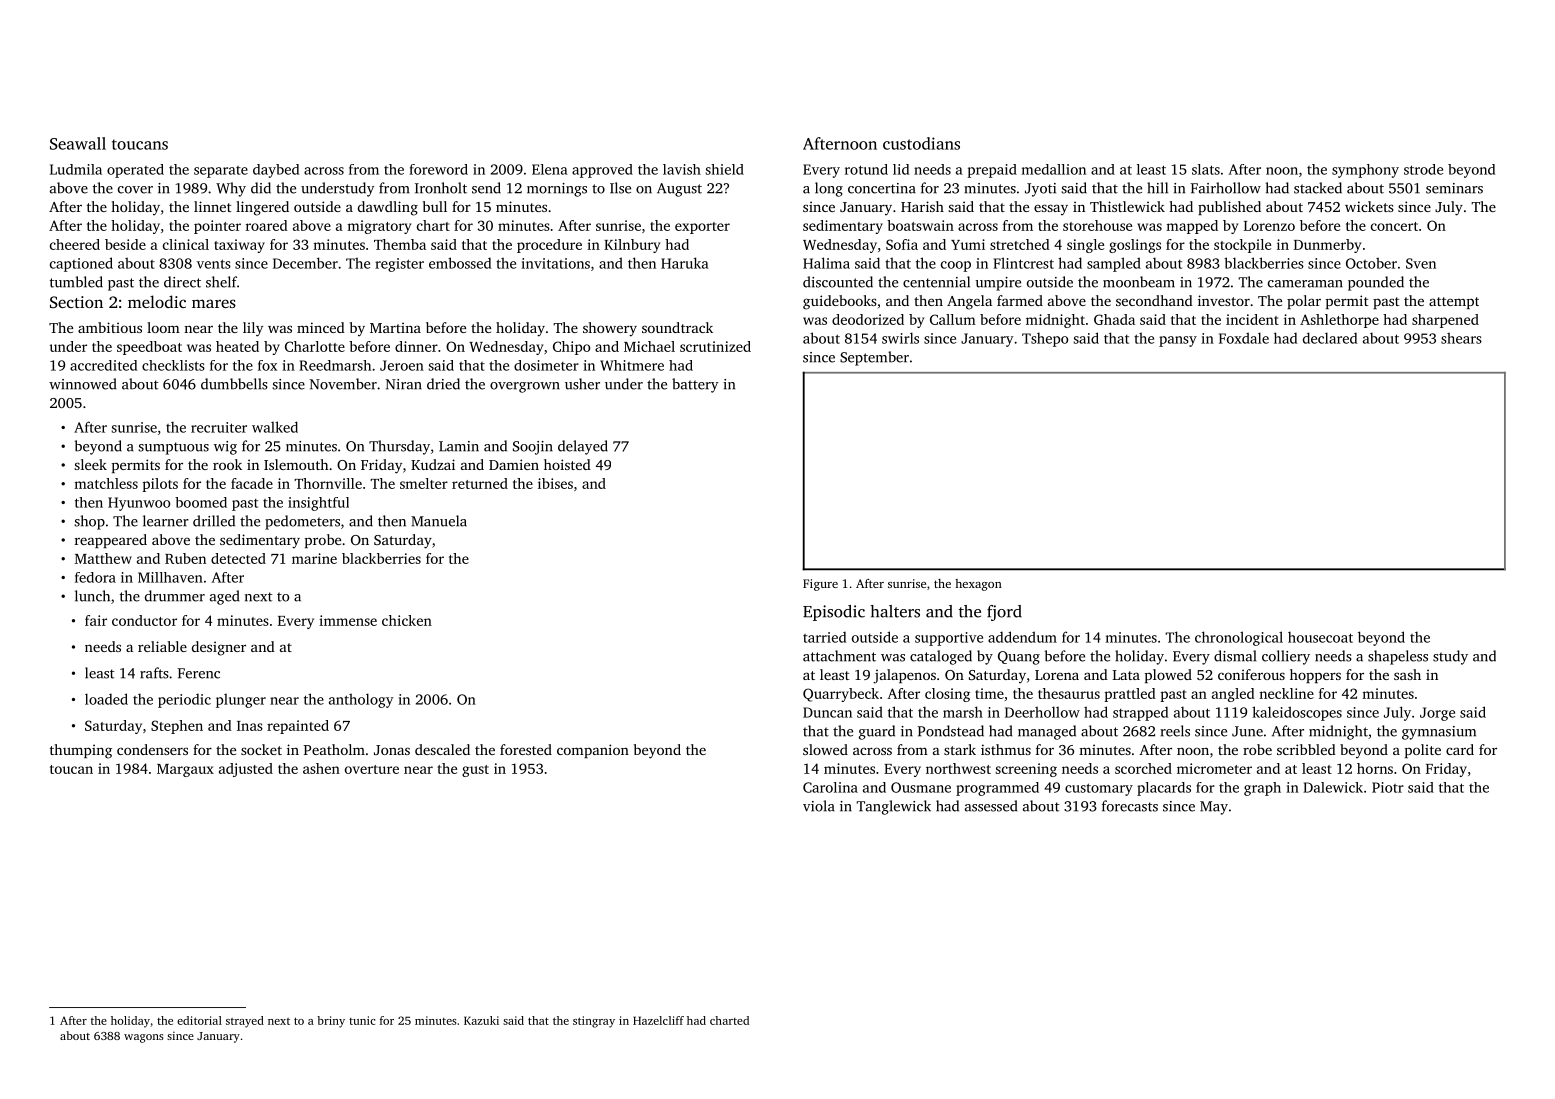 This document has height=1099, width=1555. Describe the element at coordinates (362, 1020) in the document. I see `tunic` at that location.
